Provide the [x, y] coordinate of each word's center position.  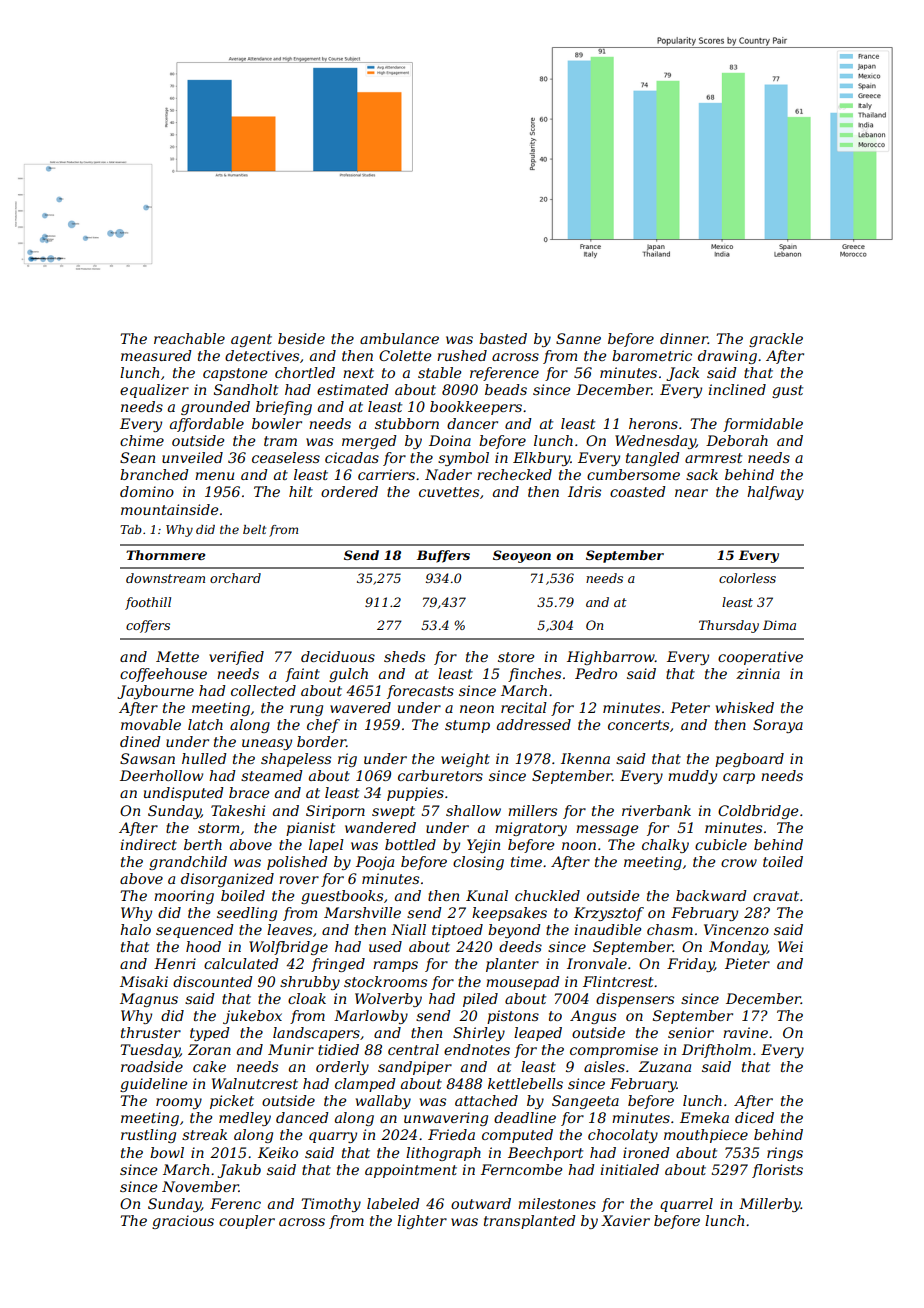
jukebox [252, 1017]
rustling [148, 1136]
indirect [148, 844]
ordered [349, 491]
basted [503, 338]
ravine [745, 1032]
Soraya [778, 726]
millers [532, 810]
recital [524, 707]
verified [236, 658]
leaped [538, 1034]
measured [156, 355]
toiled [783, 861]
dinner [684, 338]
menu [214, 476]
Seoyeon [522, 556]
